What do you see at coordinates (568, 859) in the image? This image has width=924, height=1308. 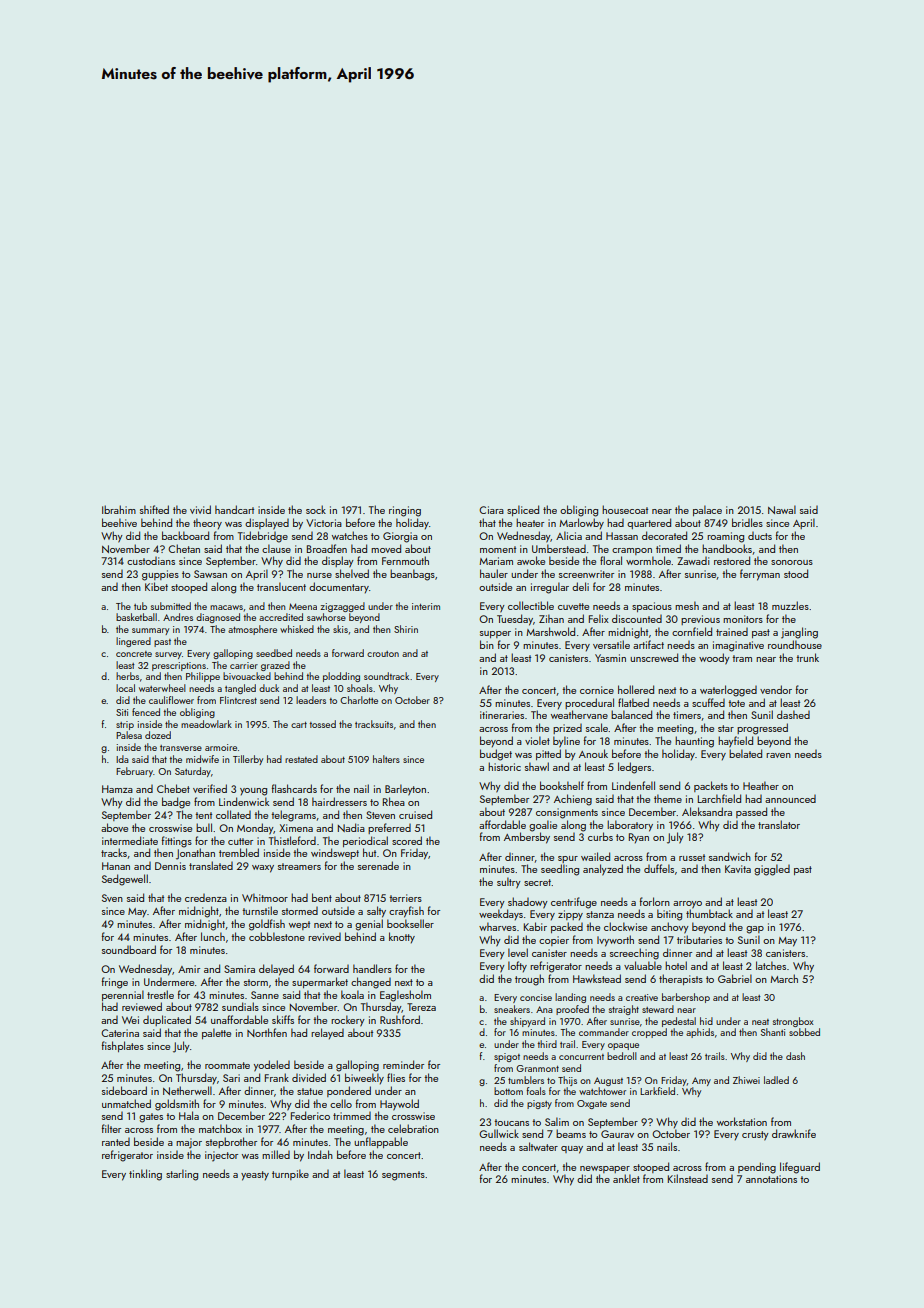 I see `spur` at bounding box center [568, 859].
